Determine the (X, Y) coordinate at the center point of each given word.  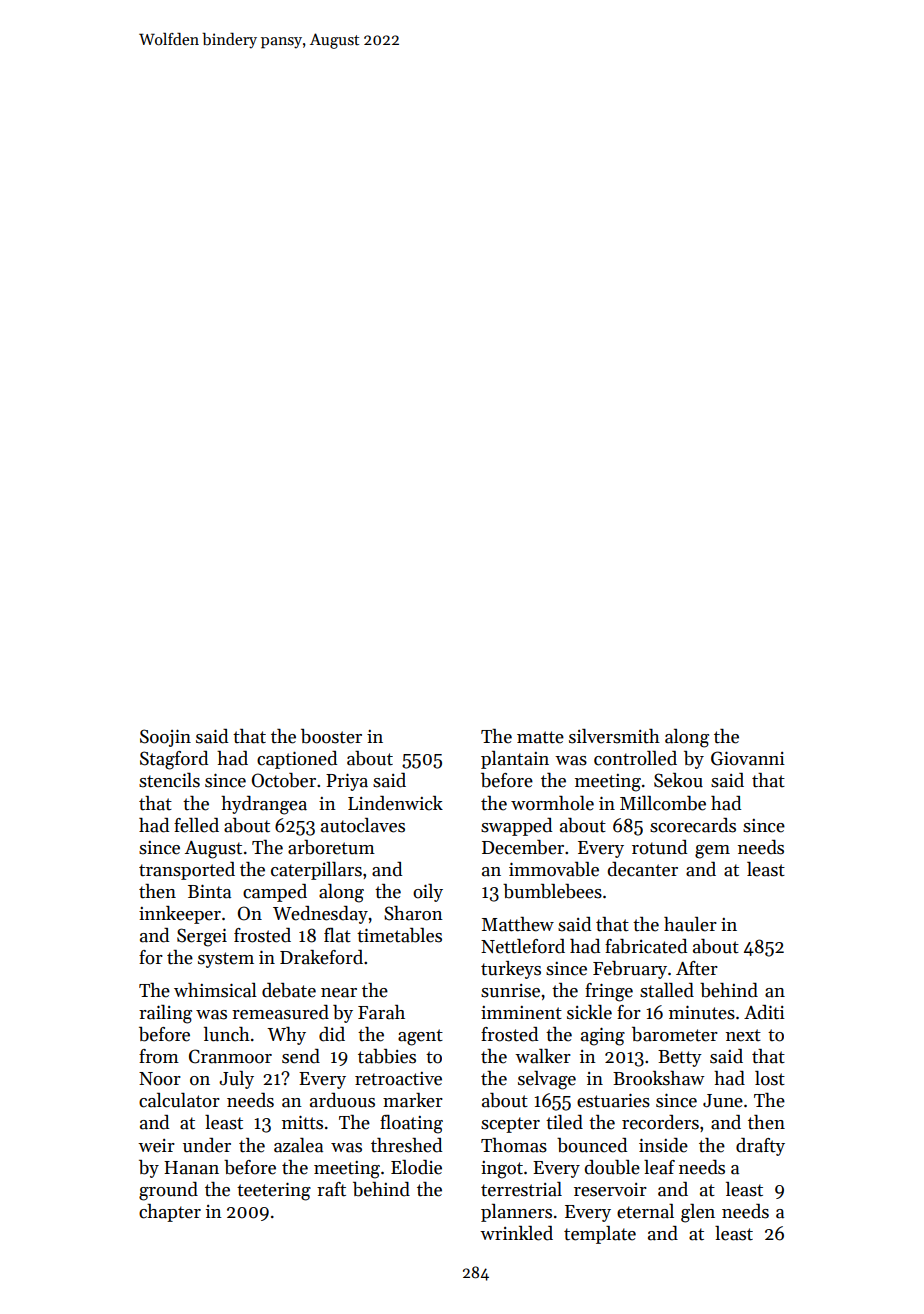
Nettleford (523, 946)
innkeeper (180, 915)
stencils (169, 780)
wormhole (552, 803)
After (697, 968)
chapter (170, 1213)
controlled (635, 758)
